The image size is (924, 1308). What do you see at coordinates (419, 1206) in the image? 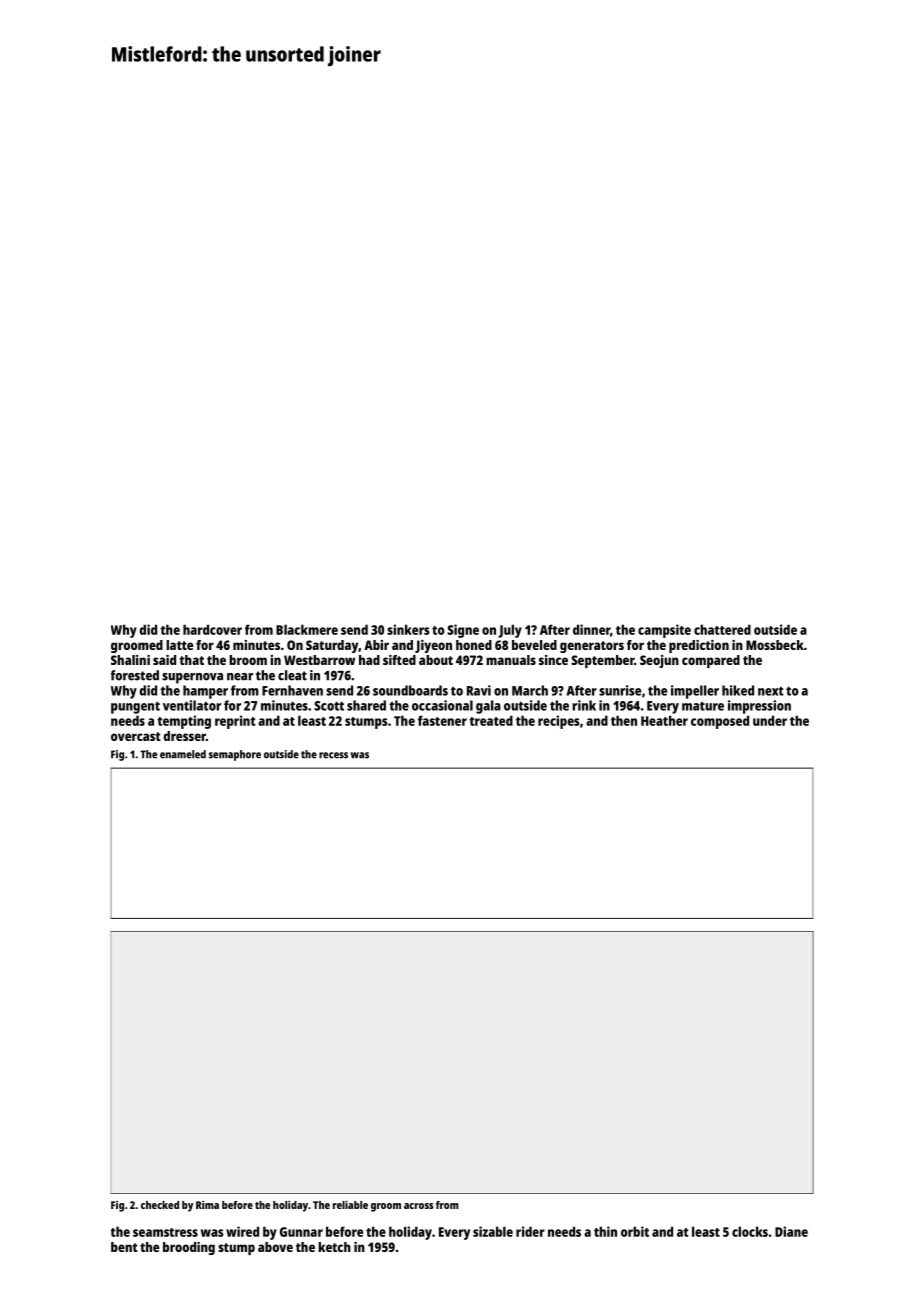
I see `across` at bounding box center [419, 1206].
